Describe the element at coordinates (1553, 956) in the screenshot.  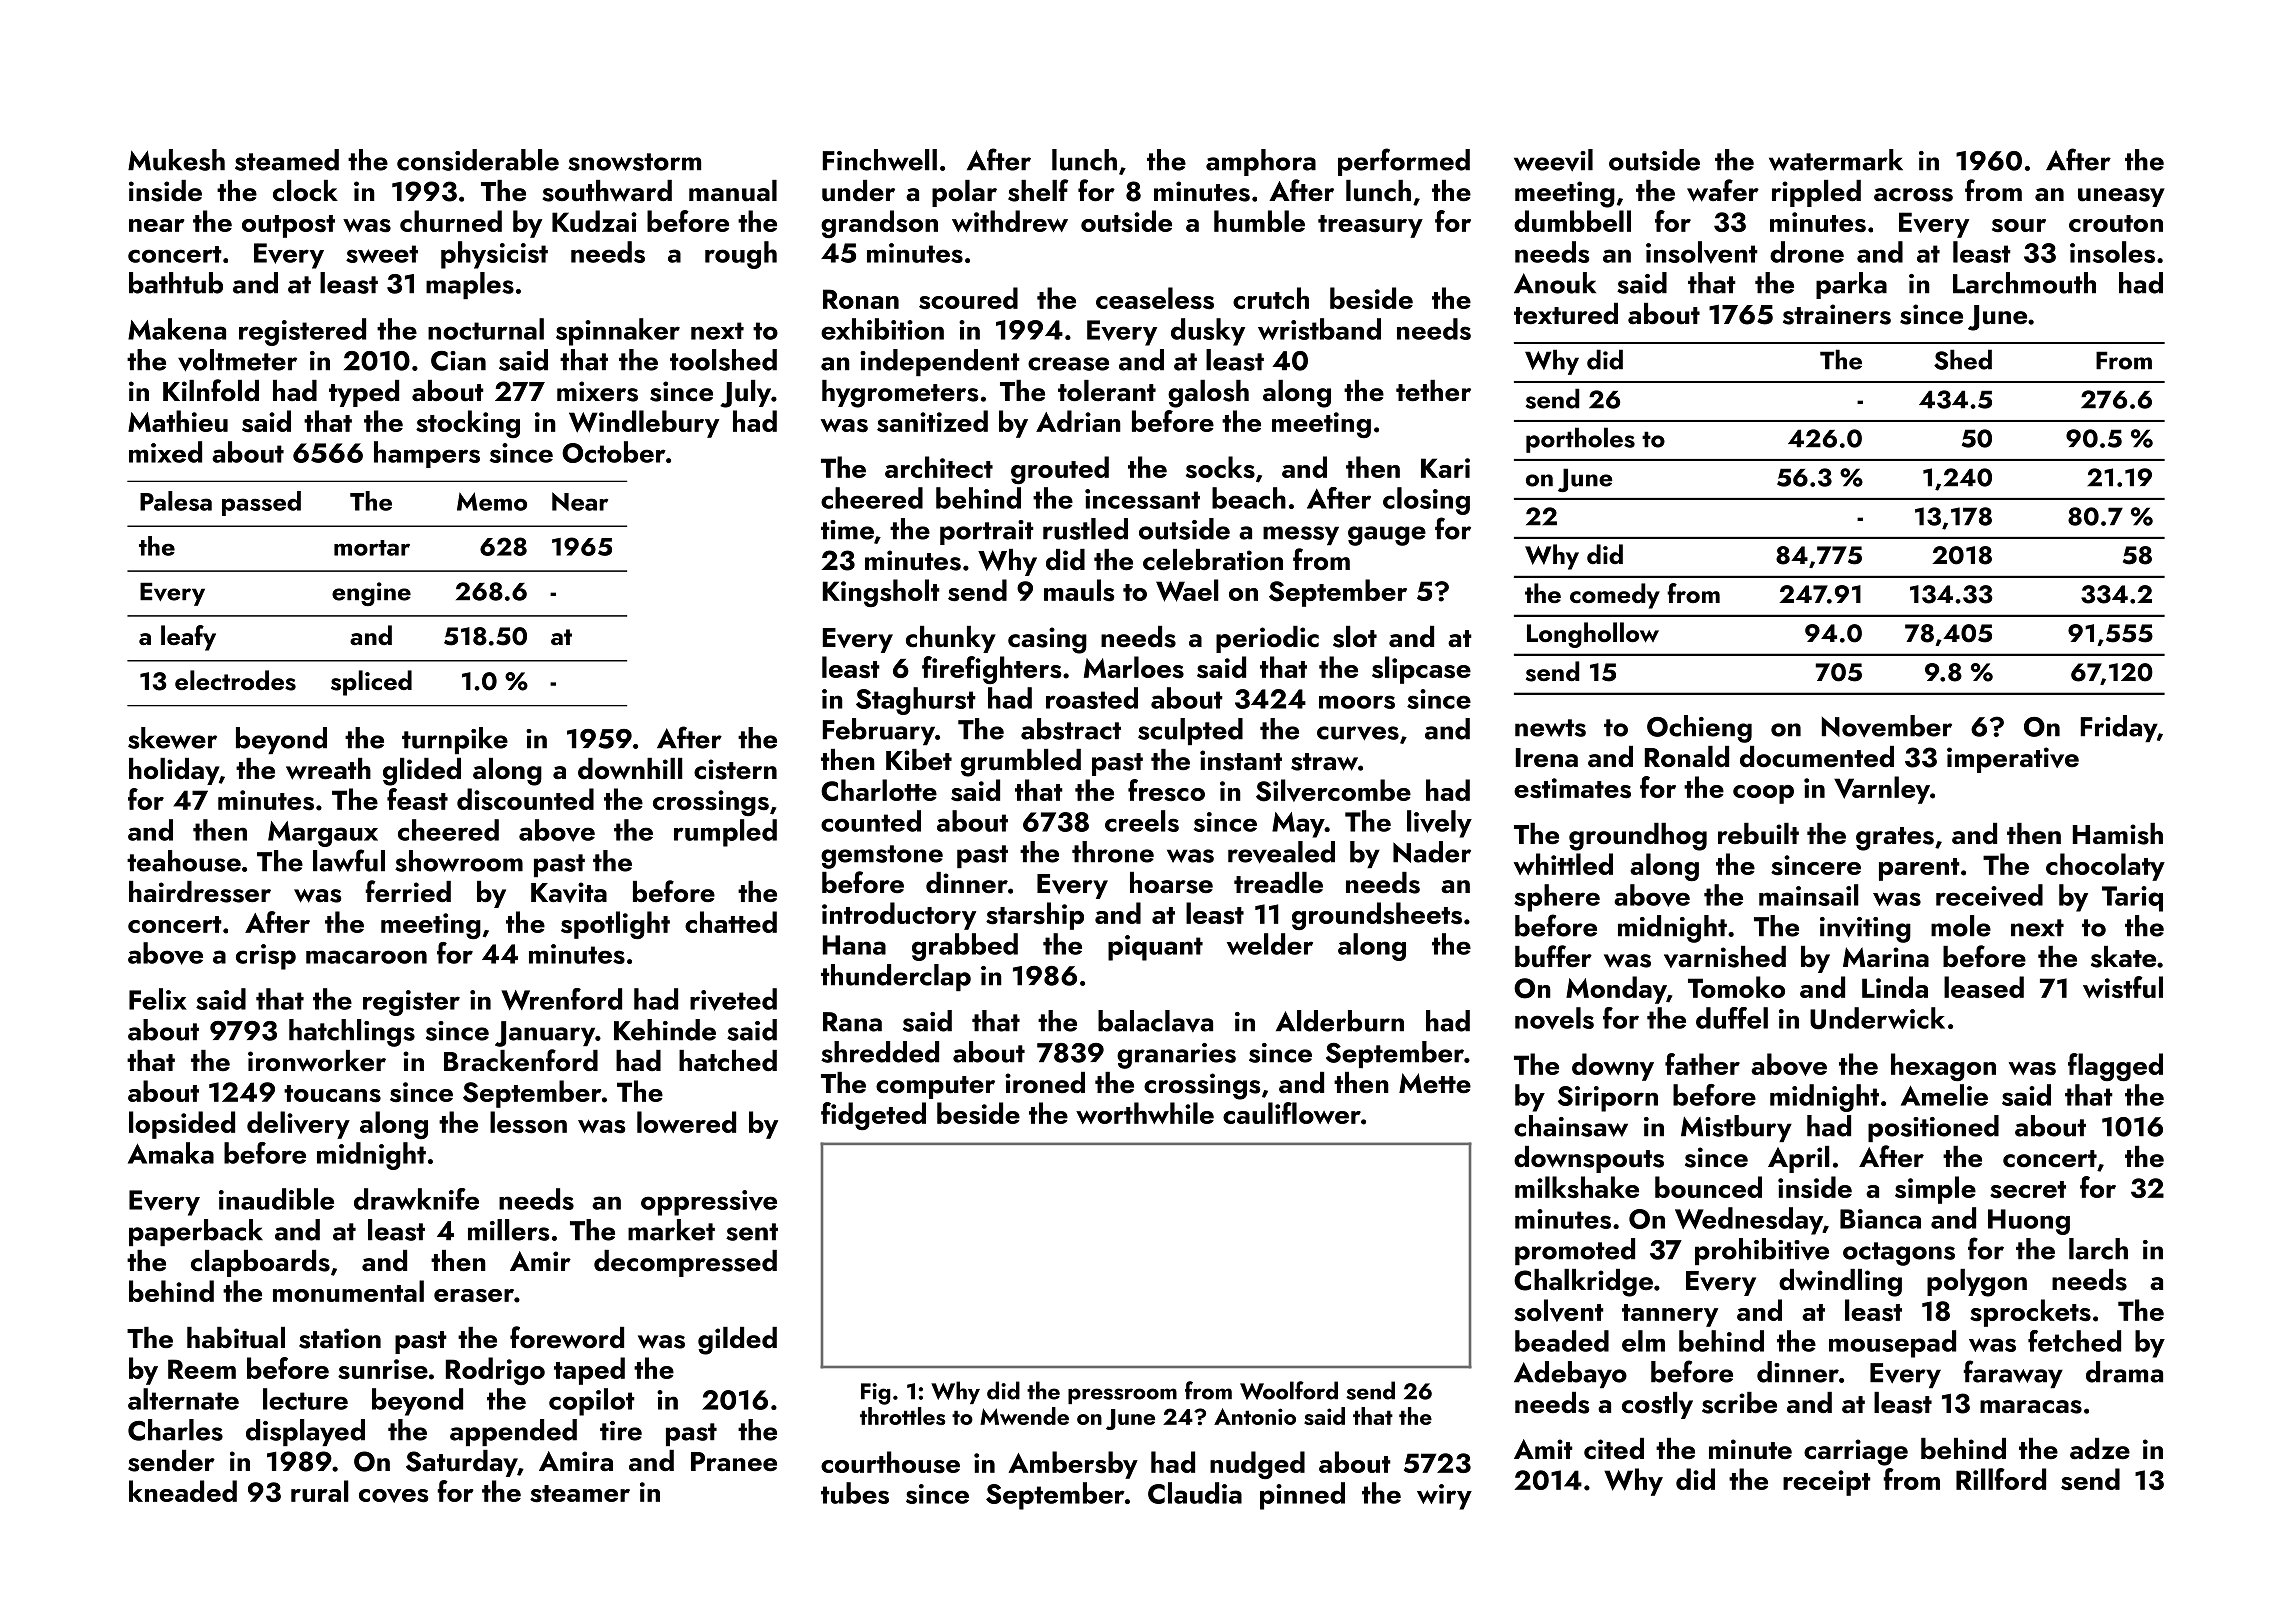
I see `buffer` at that location.
